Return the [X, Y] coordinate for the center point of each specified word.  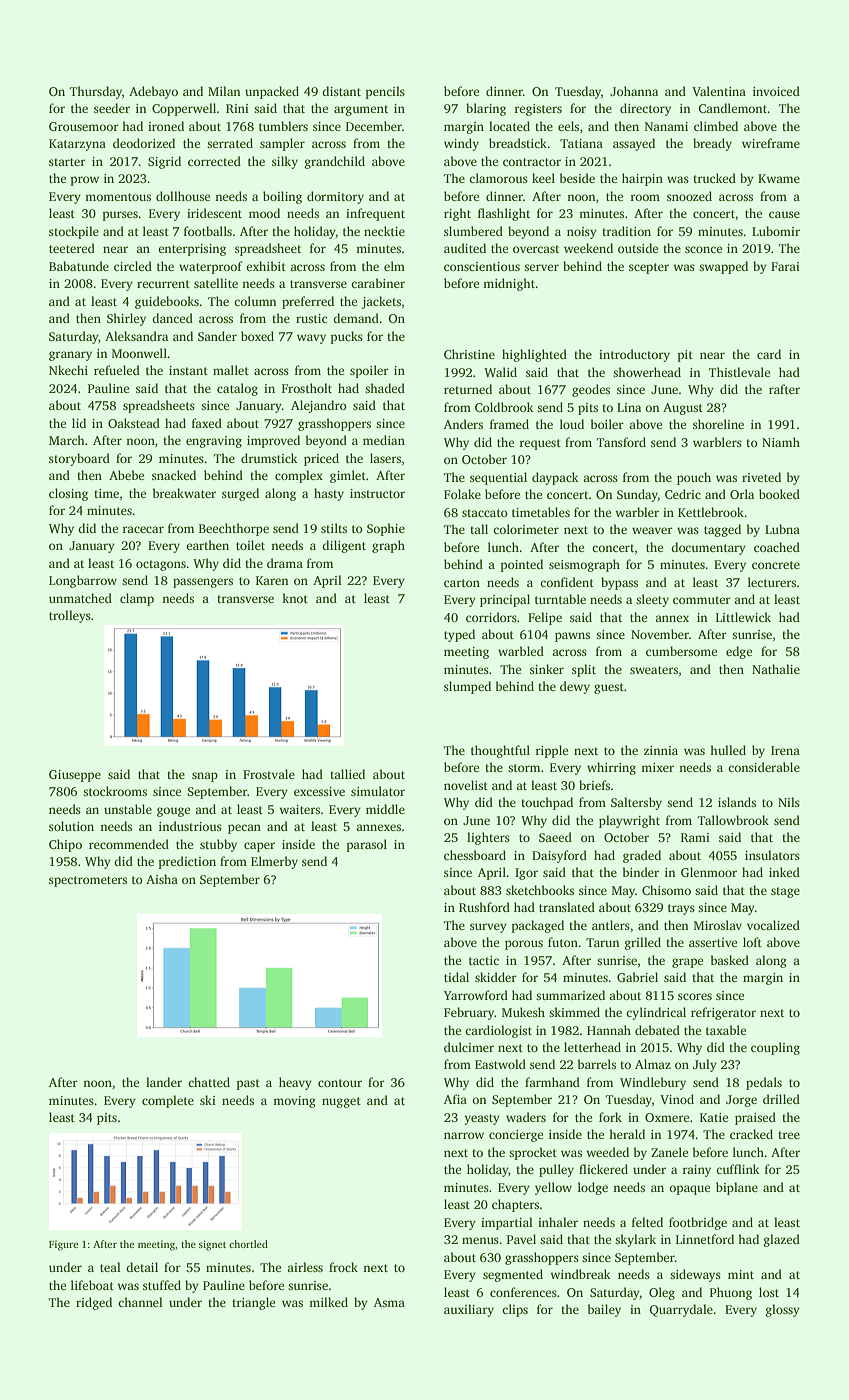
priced [321, 459]
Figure [63, 1245]
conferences [523, 1292]
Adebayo [153, 92]
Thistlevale [739, 372]
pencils [385, 92]
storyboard [79, 459]
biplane [737, 1188]
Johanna [634, 91]
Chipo [65, 845]
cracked [751, 1134]
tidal [456, 977]
